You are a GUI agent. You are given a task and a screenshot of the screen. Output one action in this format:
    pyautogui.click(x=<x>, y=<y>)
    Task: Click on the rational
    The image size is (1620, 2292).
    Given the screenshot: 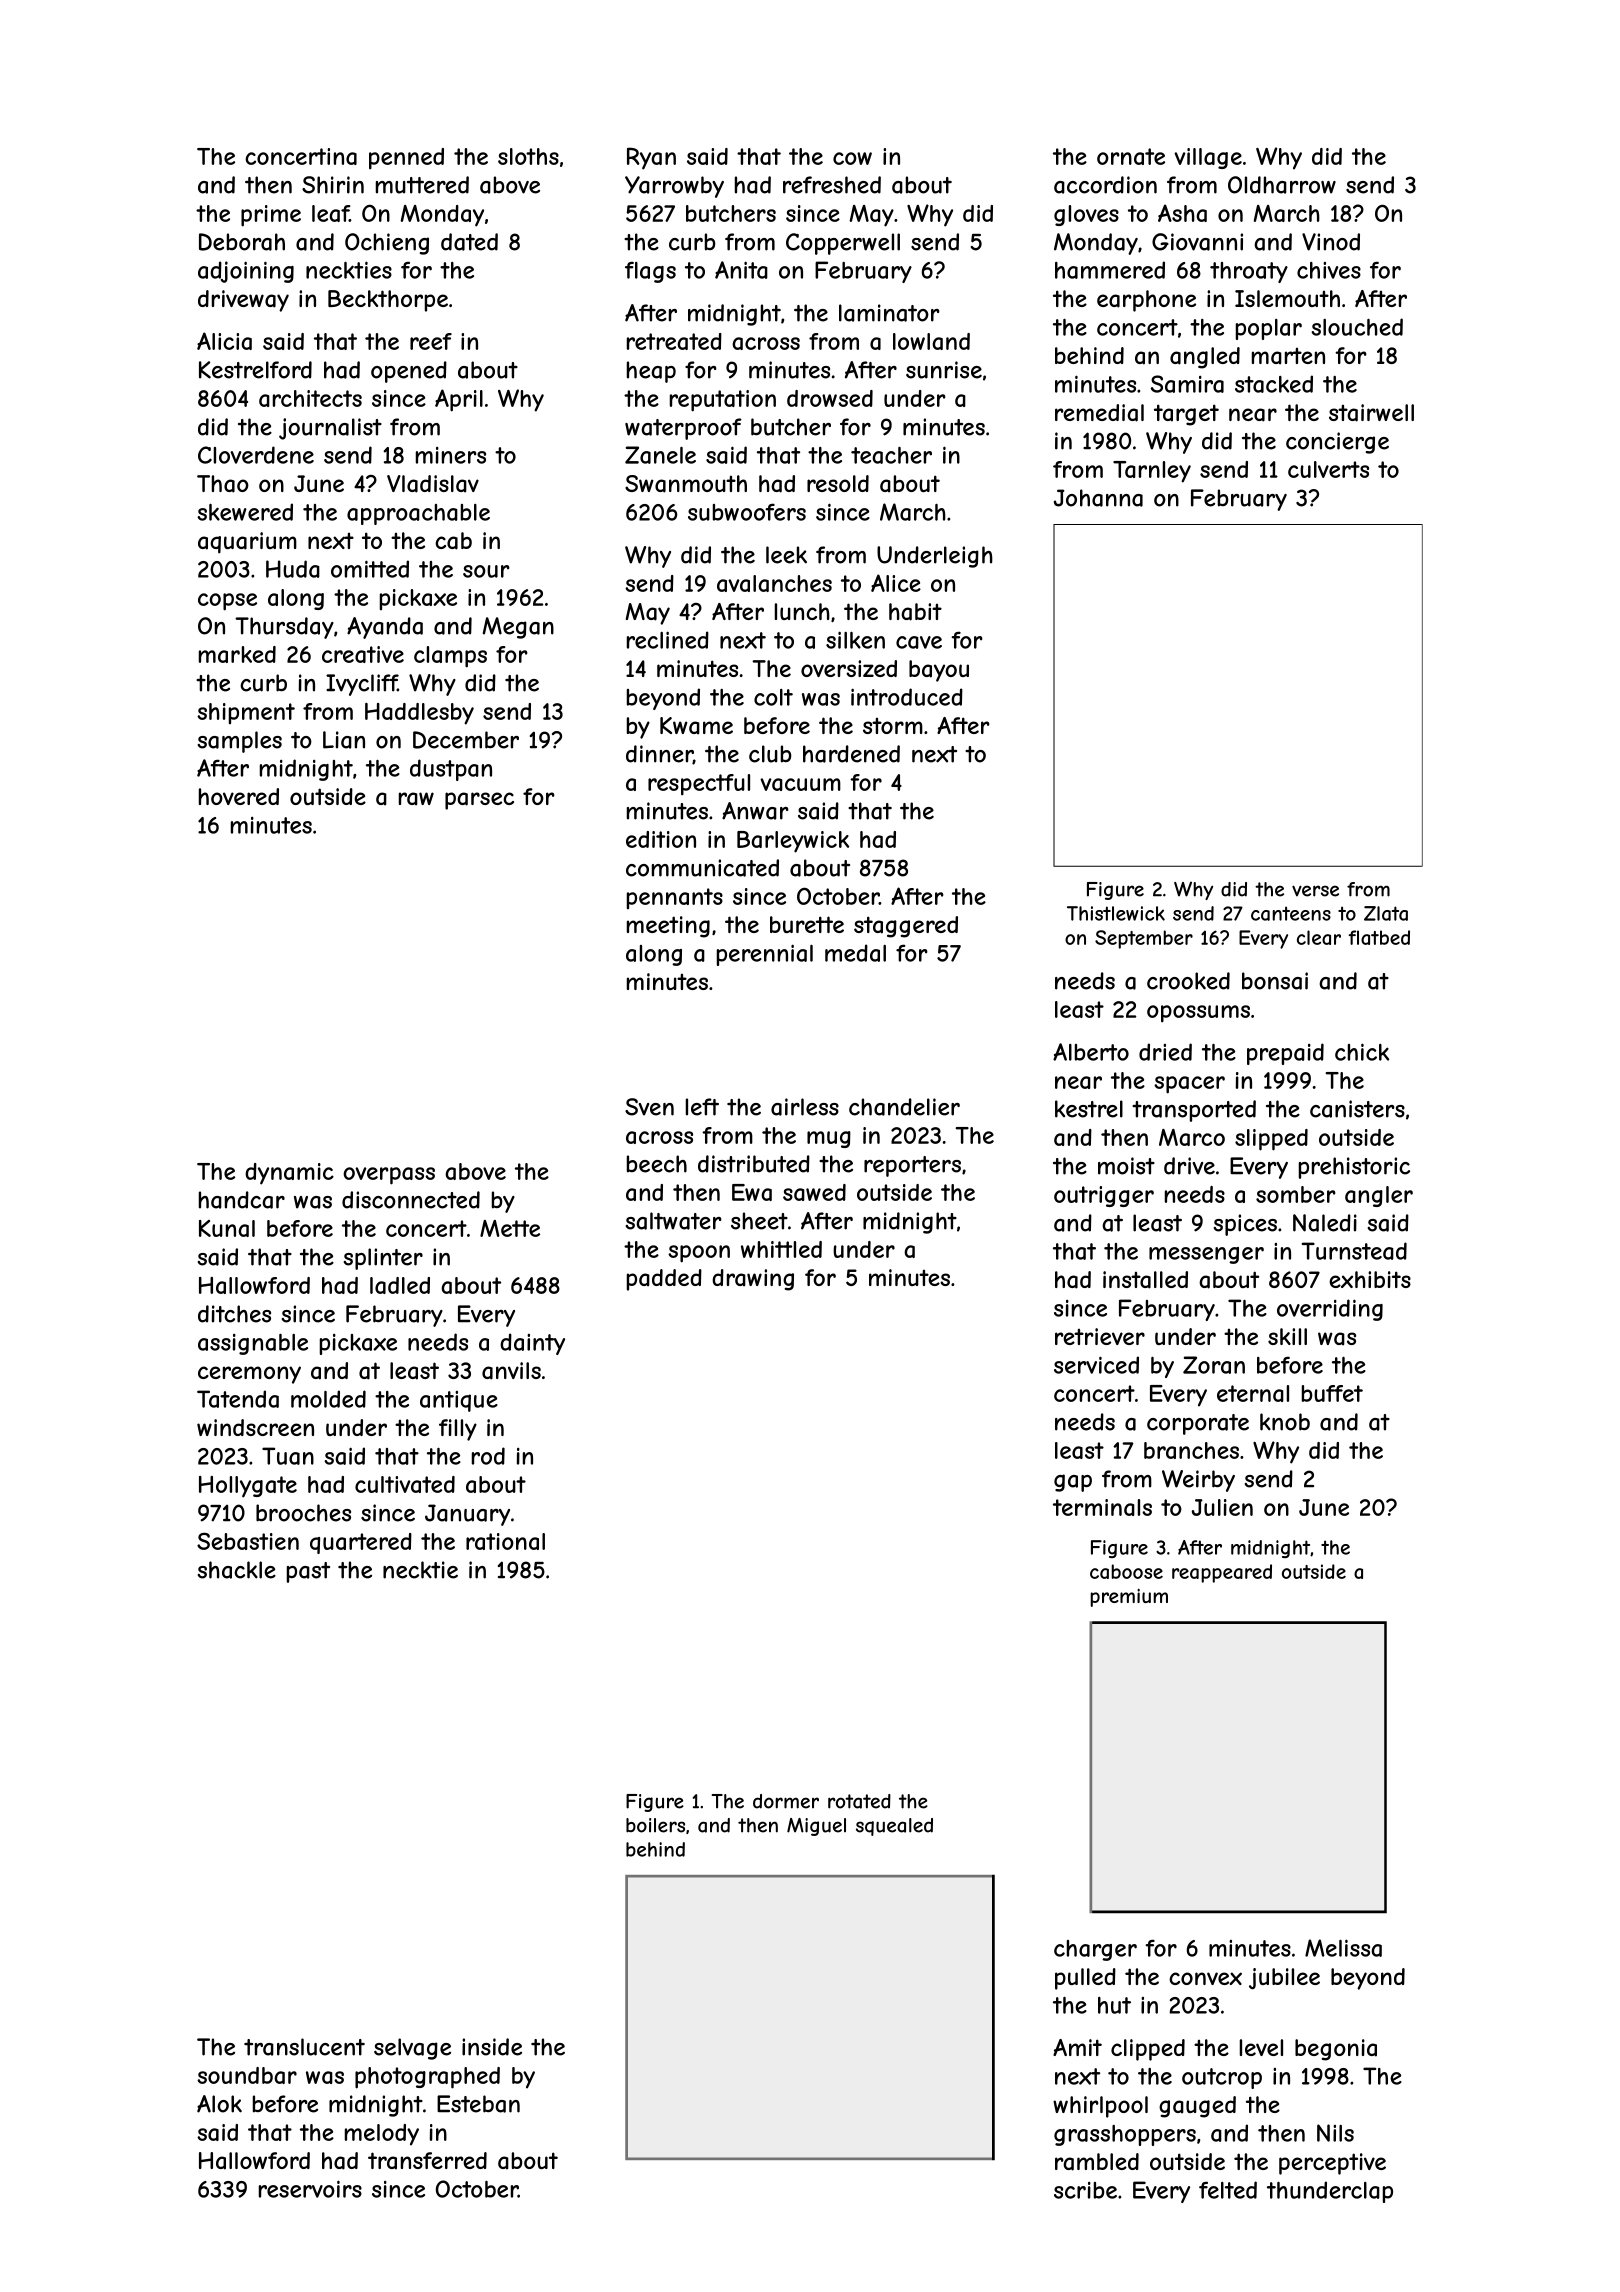 What is the action you would take?
    pyautogui.click(x=505, y=1541)
